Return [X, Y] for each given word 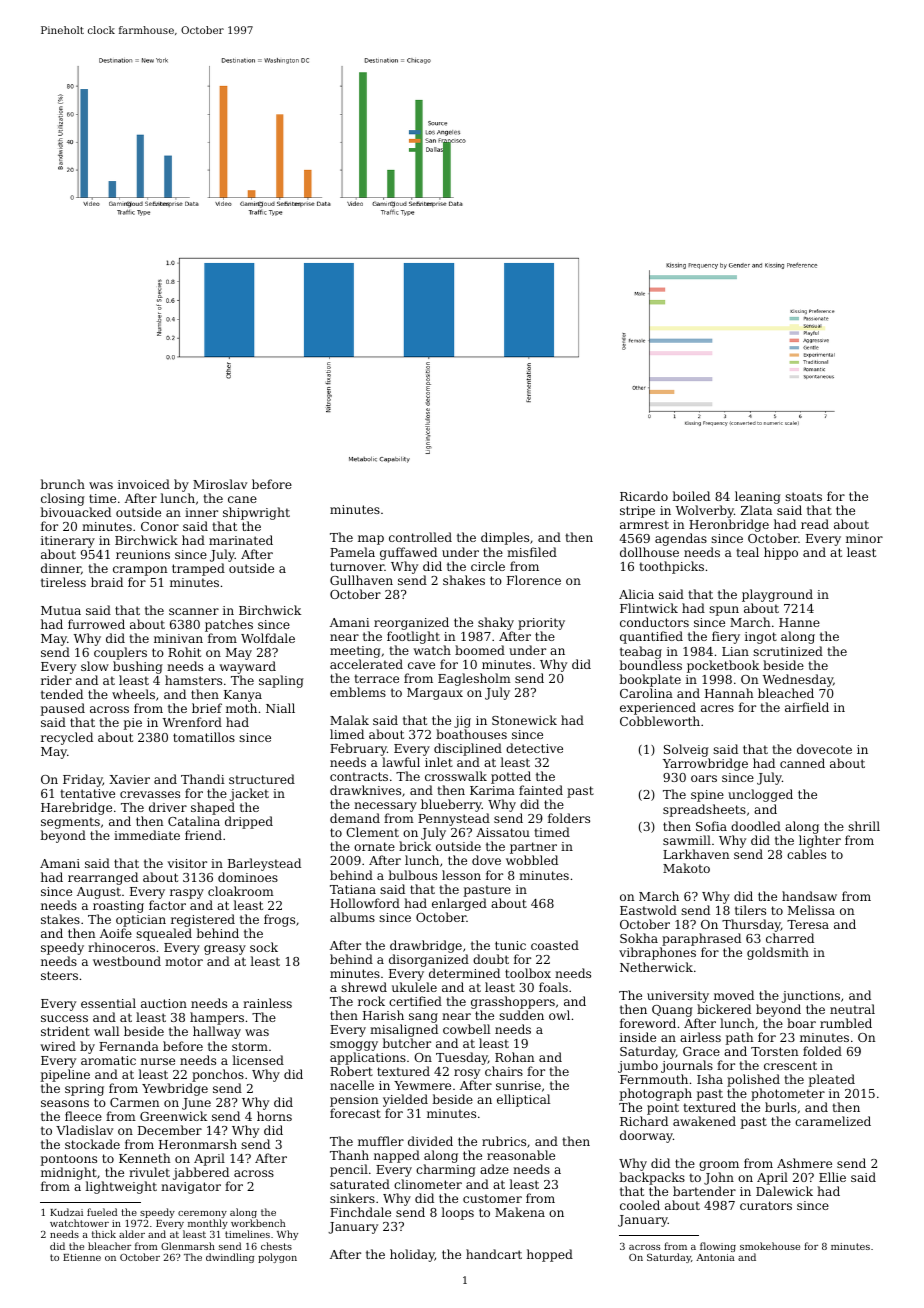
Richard [644, 1121]
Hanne [799, 622]
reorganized [411, 623]
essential [108, 1003]
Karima [492, 790]
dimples [505, 538]
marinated [241, 540]
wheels [133, 694]
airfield [807, 707]
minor [864, 538]
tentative [87, 793]
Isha [710, 1079]
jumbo [638, 1066]
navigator [191, 1188]
